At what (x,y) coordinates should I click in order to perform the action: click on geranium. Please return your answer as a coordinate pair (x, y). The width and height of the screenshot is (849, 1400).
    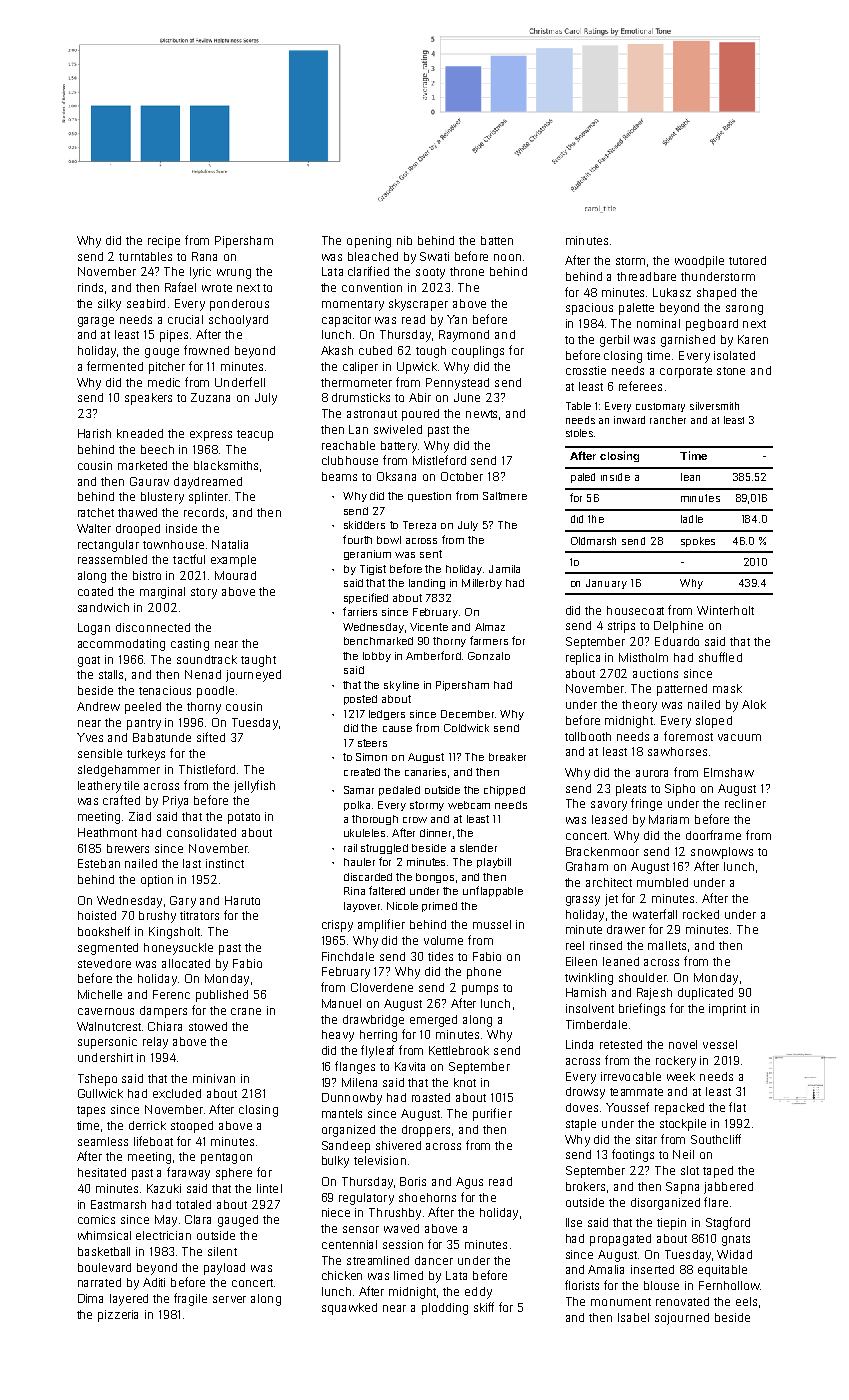
    Looking at the image, I should click on (367, 555).
